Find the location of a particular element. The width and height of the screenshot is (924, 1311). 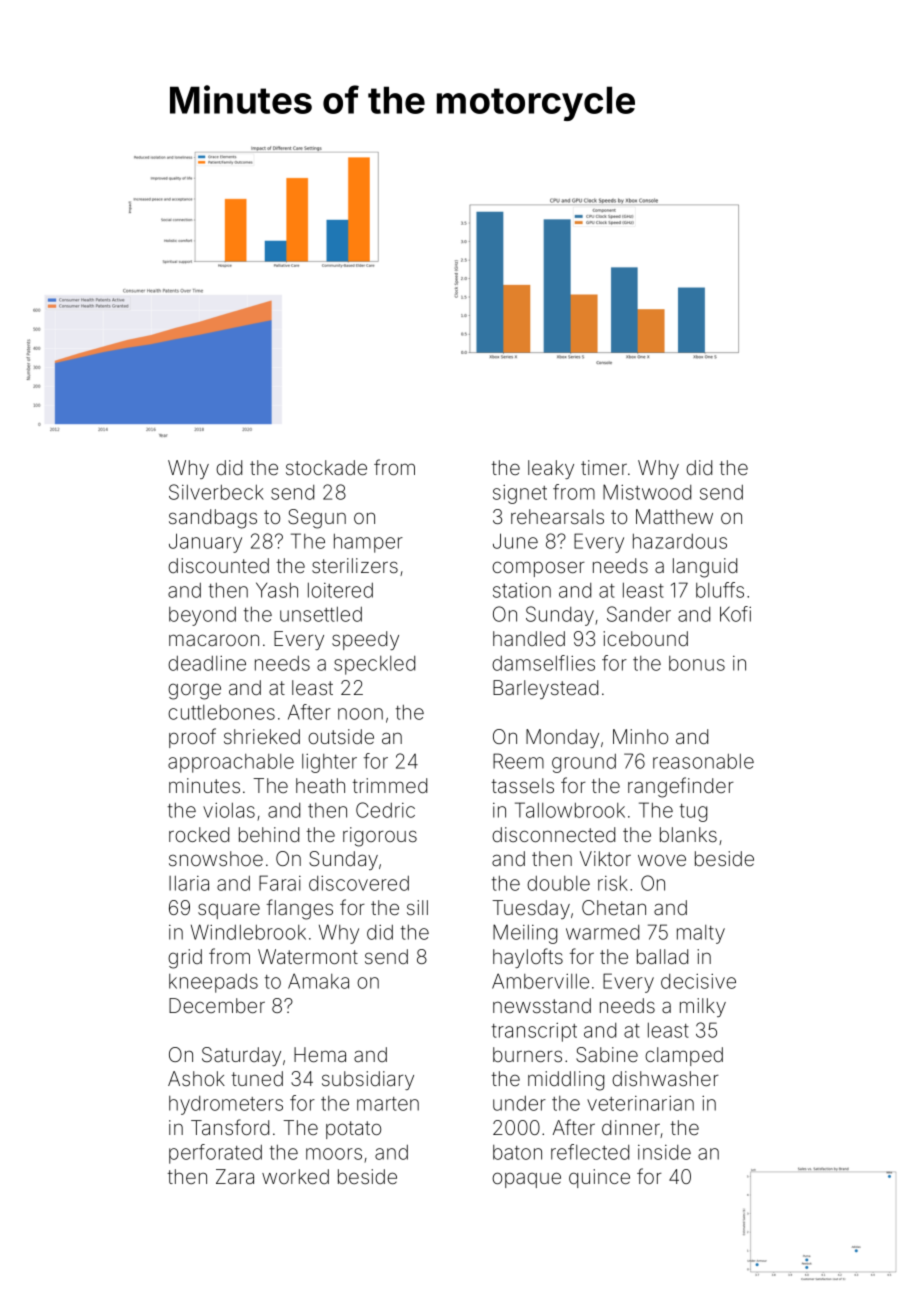

opaque is located at coordinates (526, 1180).
